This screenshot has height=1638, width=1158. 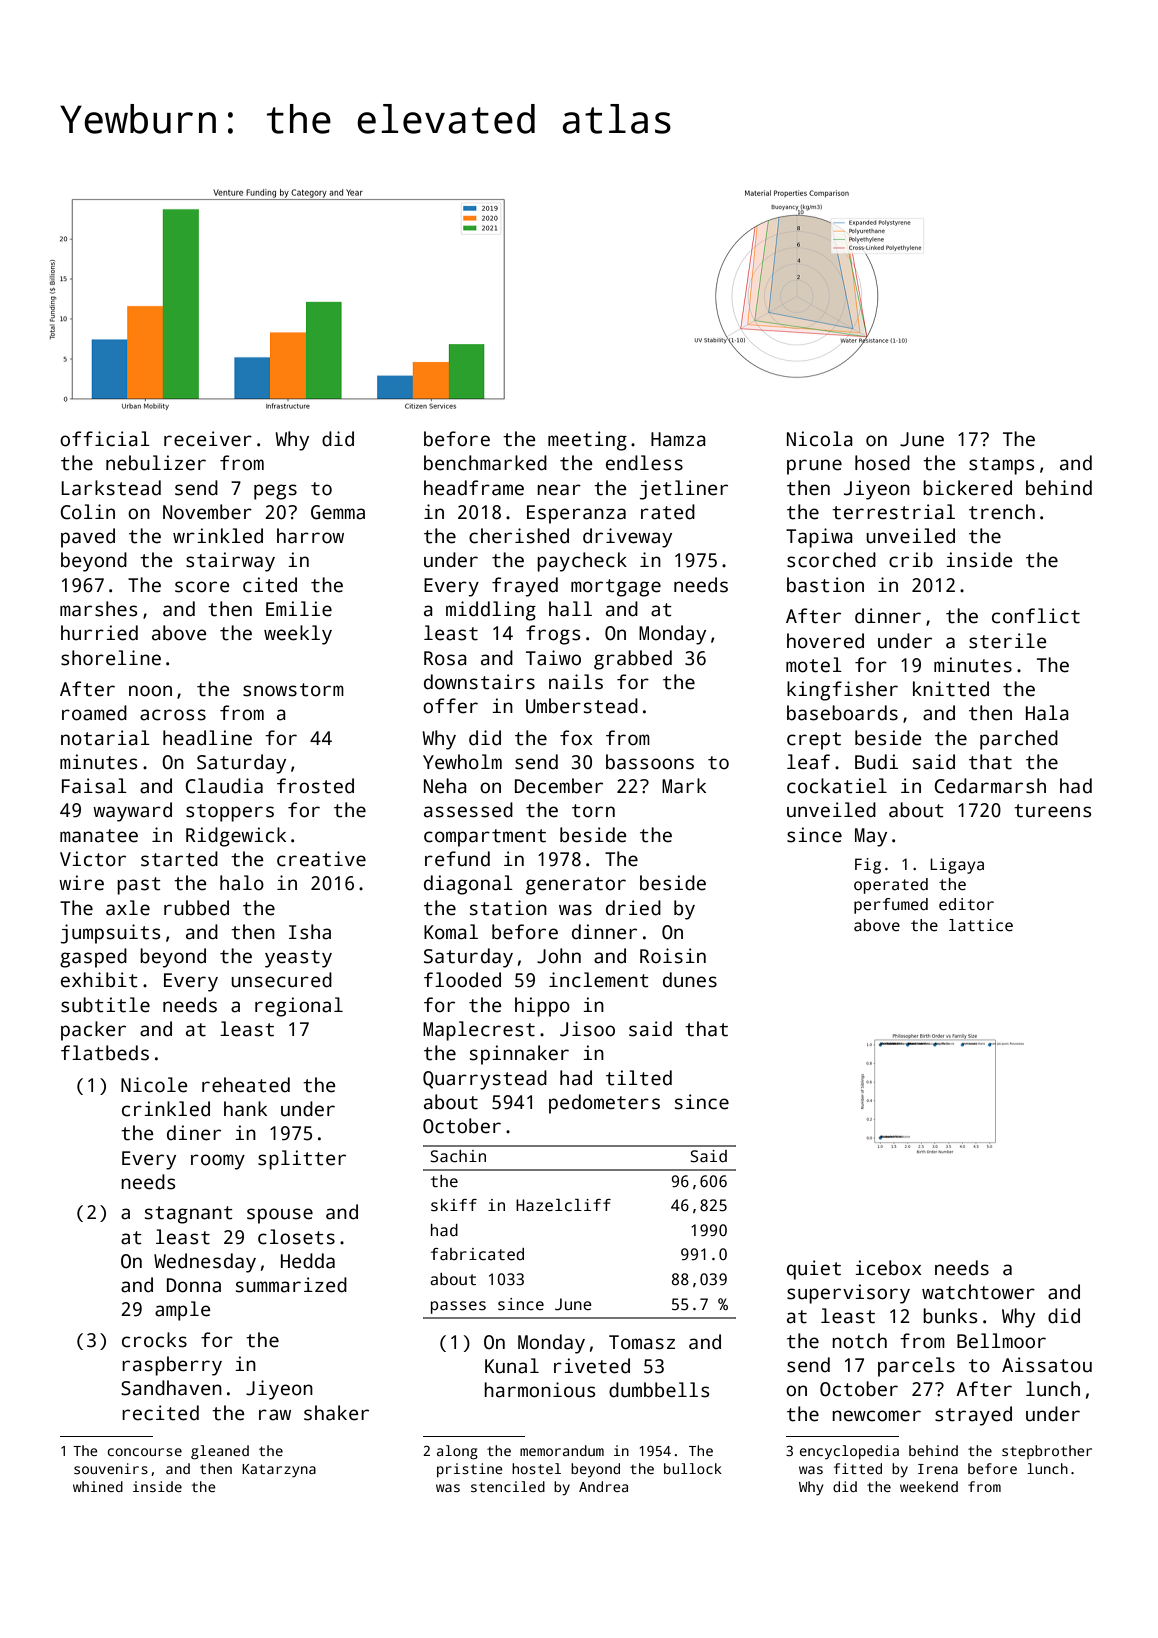 I want to click on Gemma, so click(x=338, y=512).
